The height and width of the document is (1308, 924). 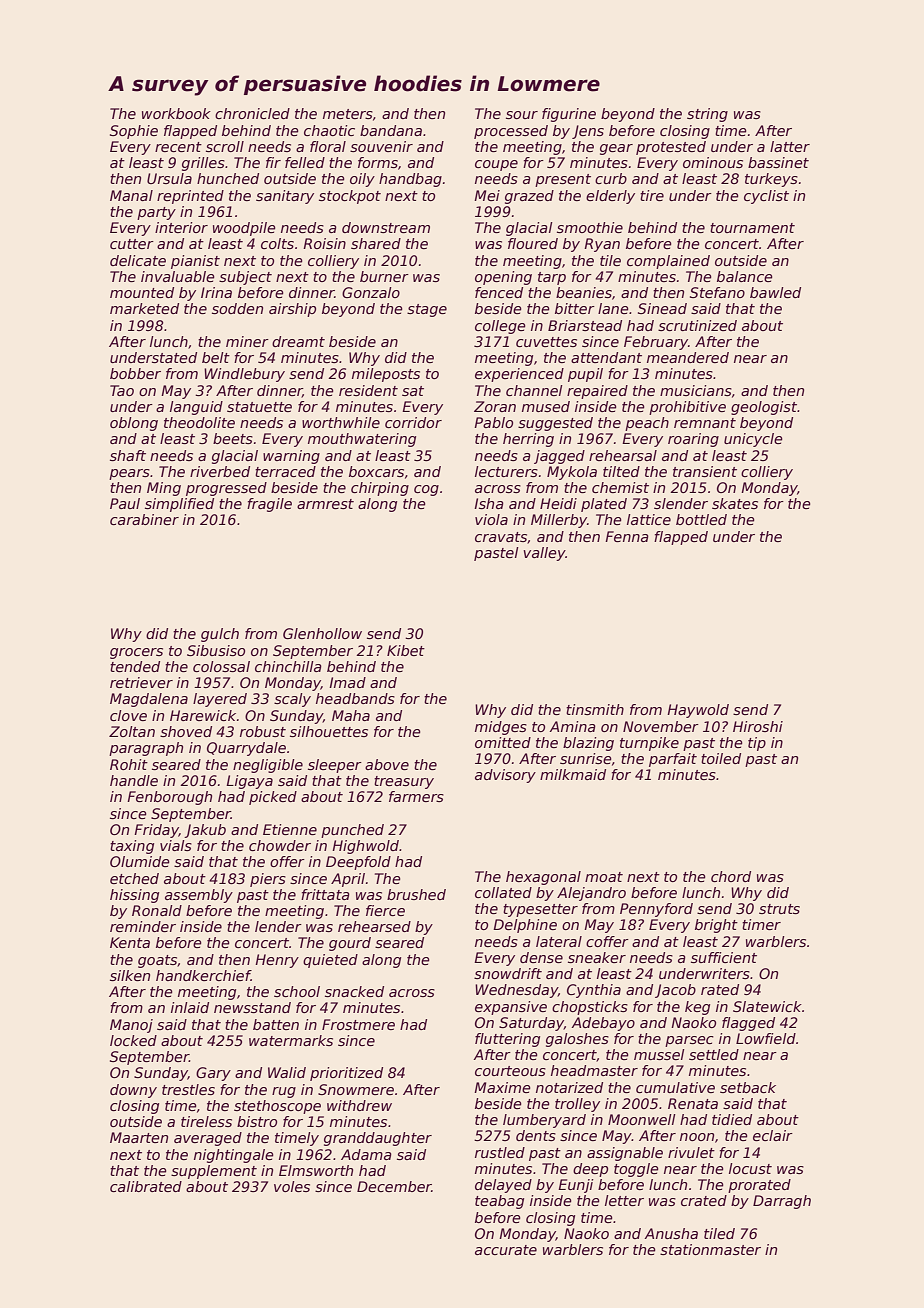 I want to click on woodpile, so click(x=244, y=229).
